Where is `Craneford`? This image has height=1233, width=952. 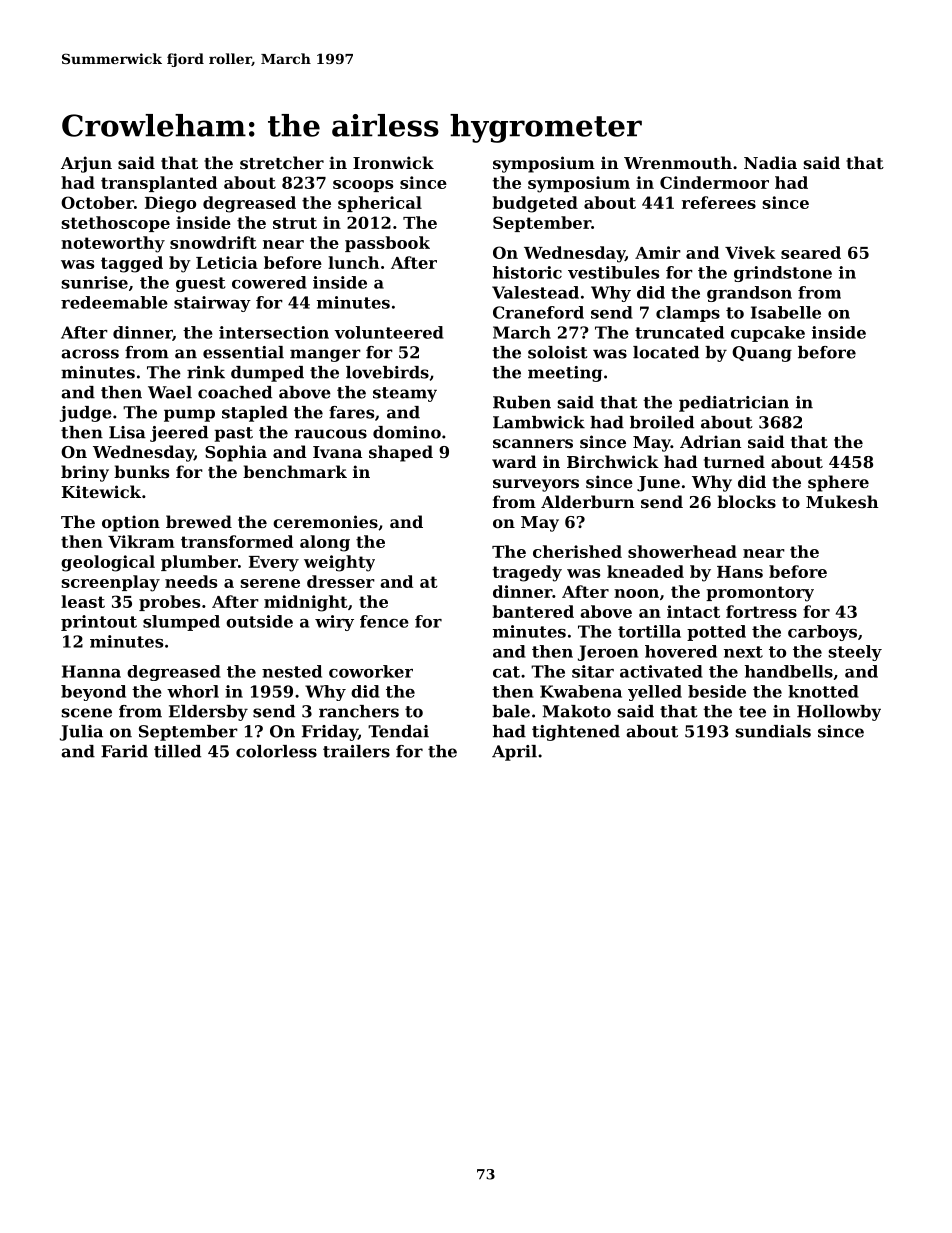 Craneford is located at coordinates (538, 312).
